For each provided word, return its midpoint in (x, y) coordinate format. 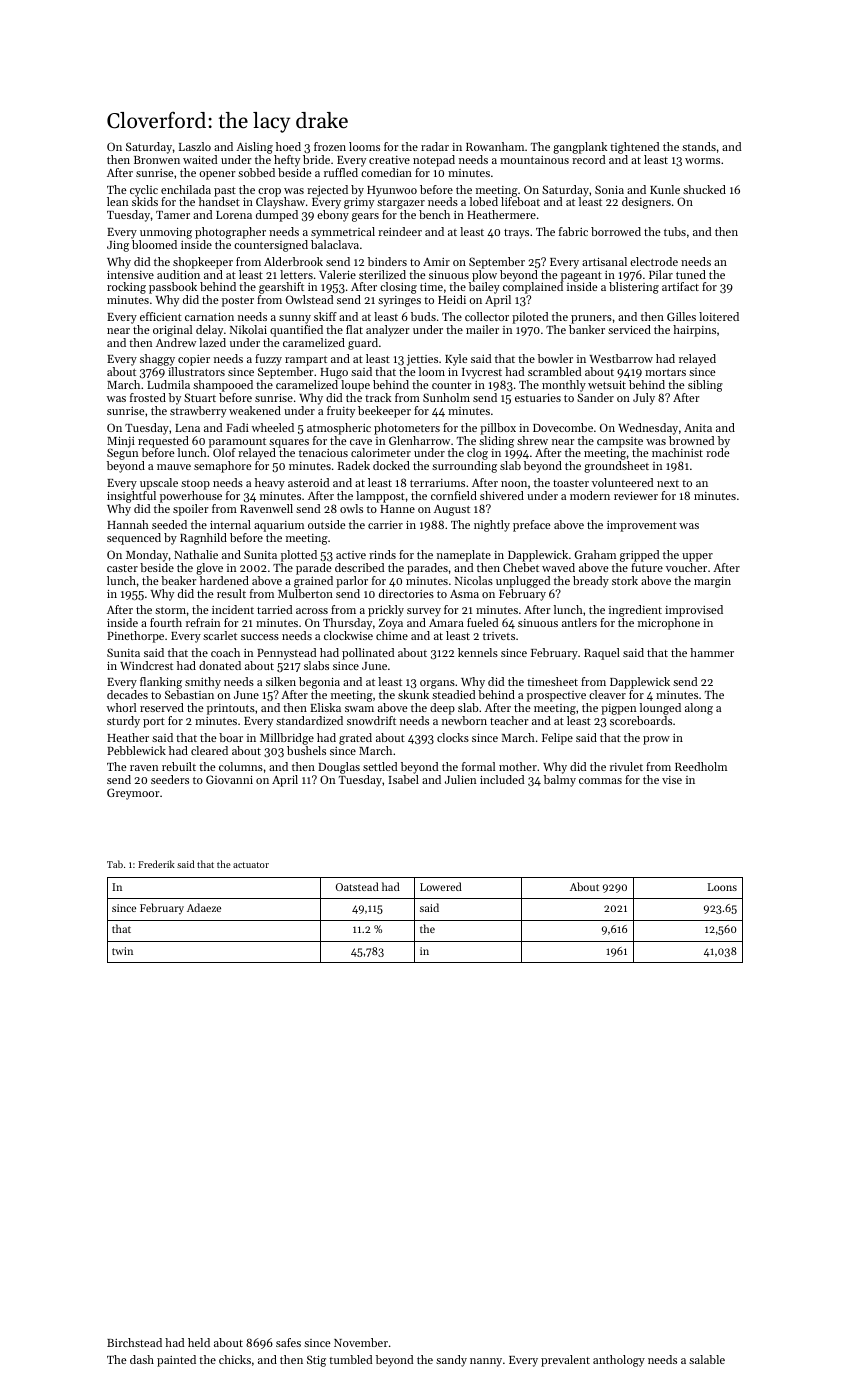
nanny (486, 1362)
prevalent (565, 1361)
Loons (722, 887)
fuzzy (268, 361)
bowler (555, 358)
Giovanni (229, 779)
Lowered (441, 886)
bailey (484, 288)
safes (288, 1342)
